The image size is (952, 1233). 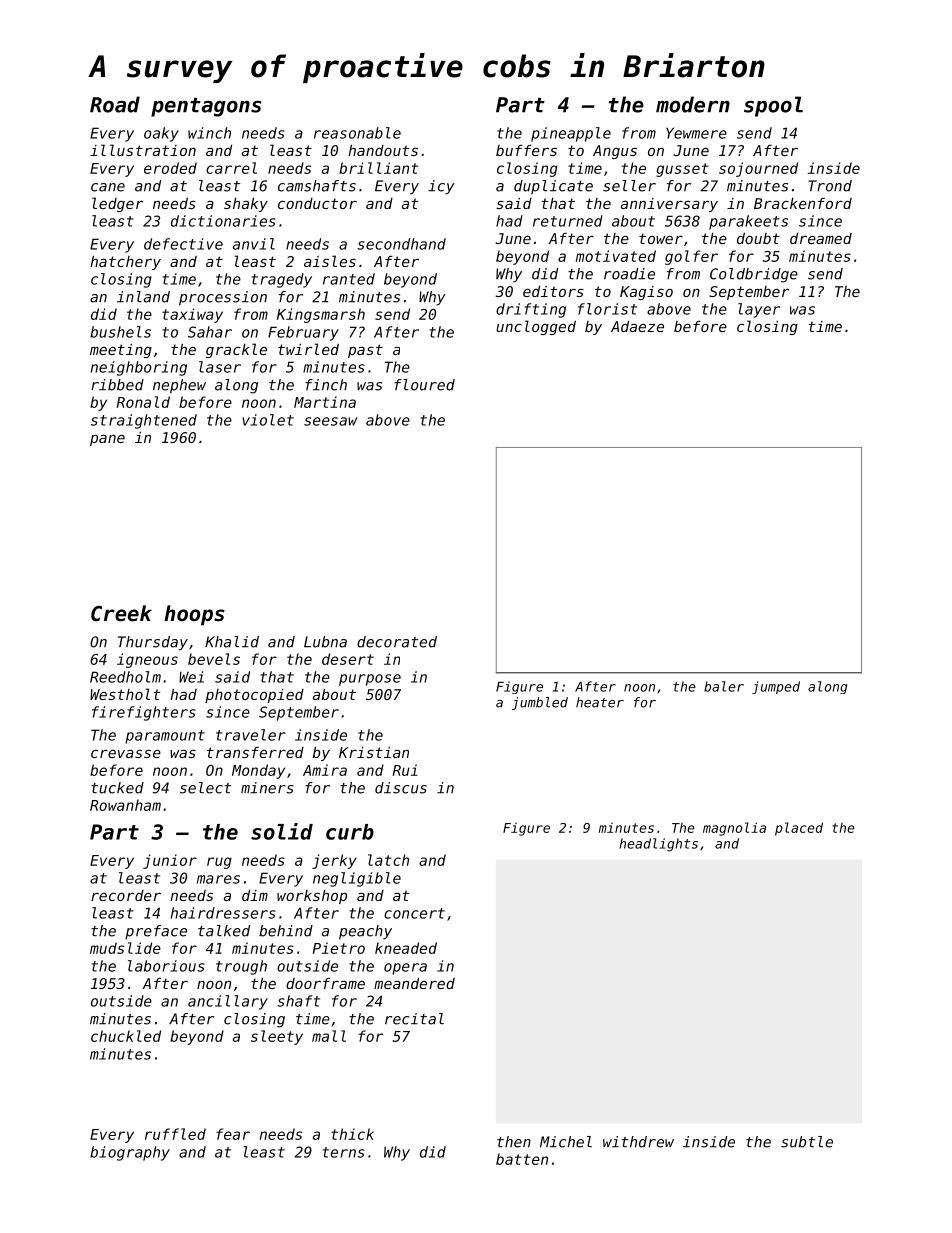 What do you see at coordinates (638, 1142) in the document?
I see `withdrew` at bounding box center [638, 1142].
